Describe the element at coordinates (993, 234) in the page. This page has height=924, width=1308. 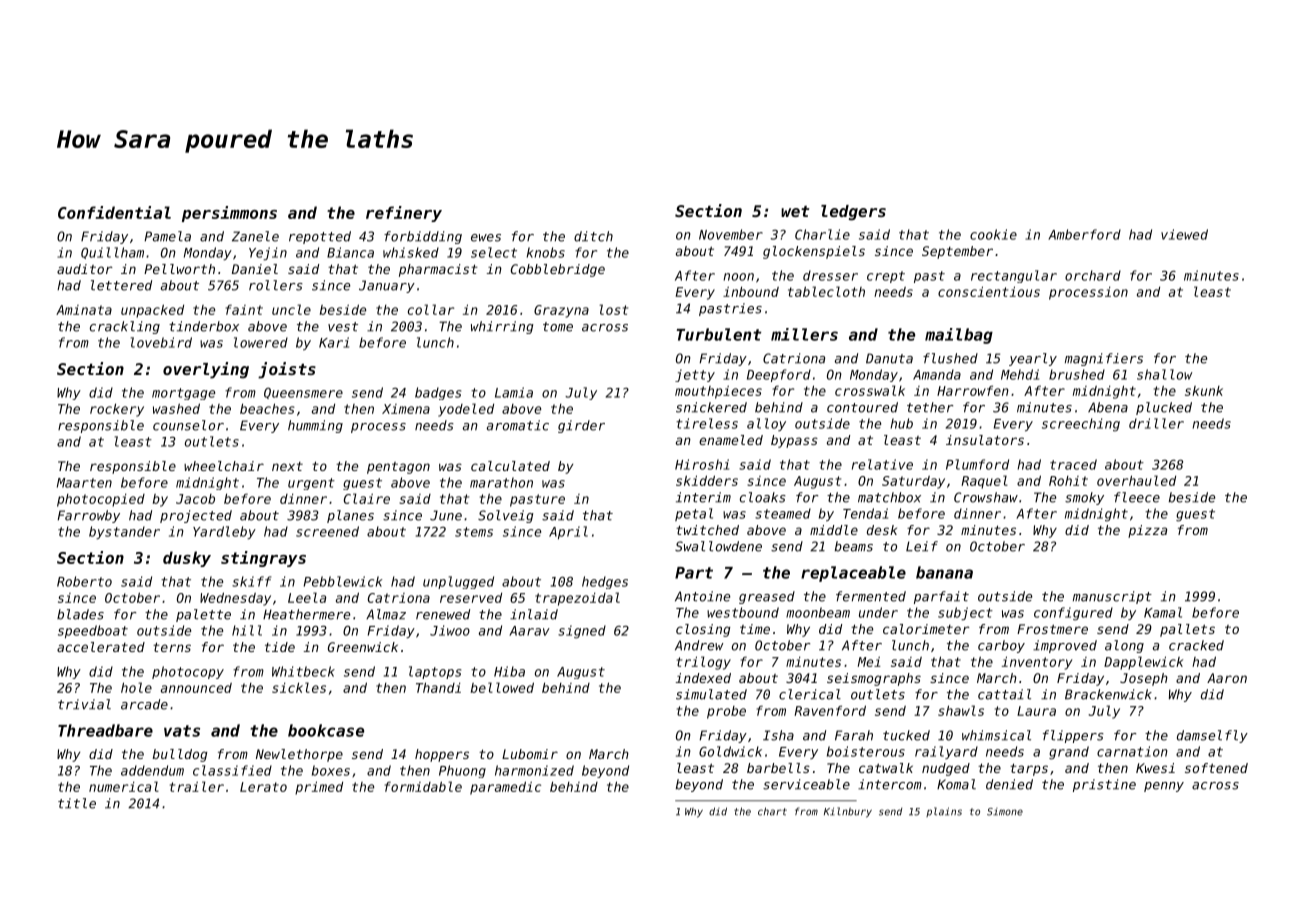
I see `cookie` at that location.
